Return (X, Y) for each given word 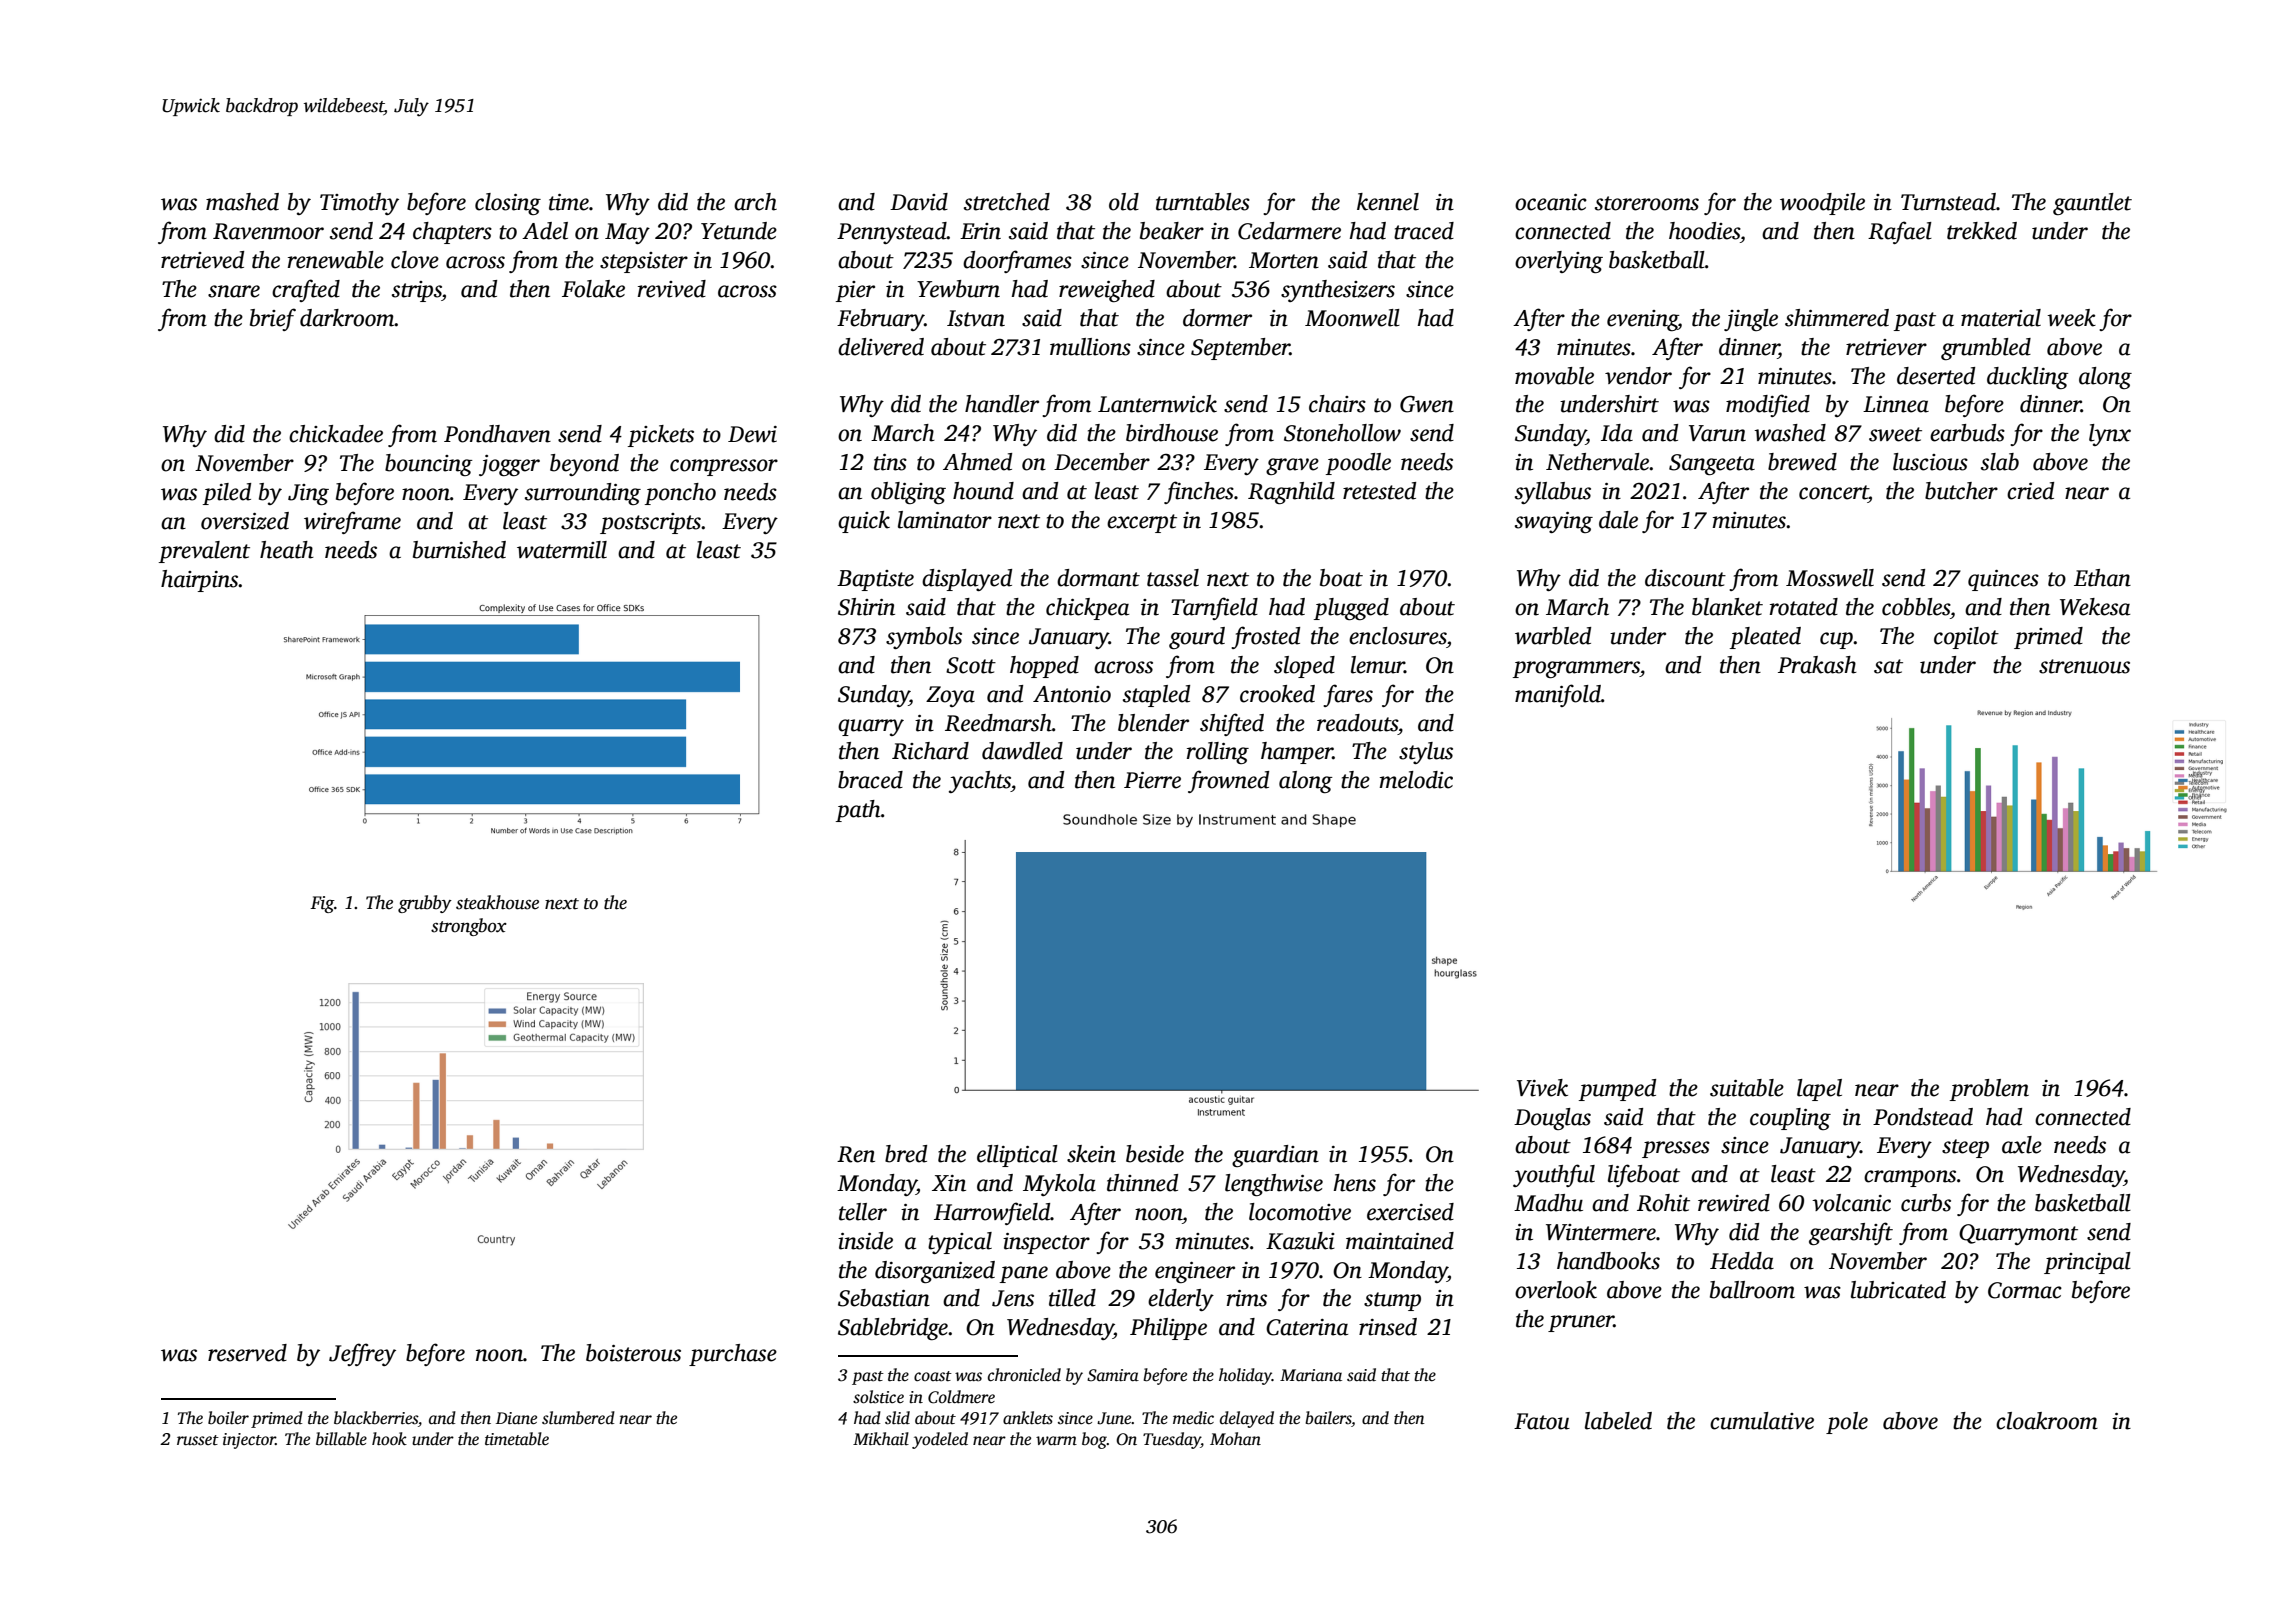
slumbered (578, 1418)
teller (863, 1212)
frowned (1228, 781)
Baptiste (875, 580)
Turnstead (1948, 202)
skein (1091, 1154)
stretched (1007, 202)
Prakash (1817, 665)
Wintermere (1601, 1232)
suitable (1747, 1088)
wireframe (352, 522)
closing (508, 204)
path (858, 811)
